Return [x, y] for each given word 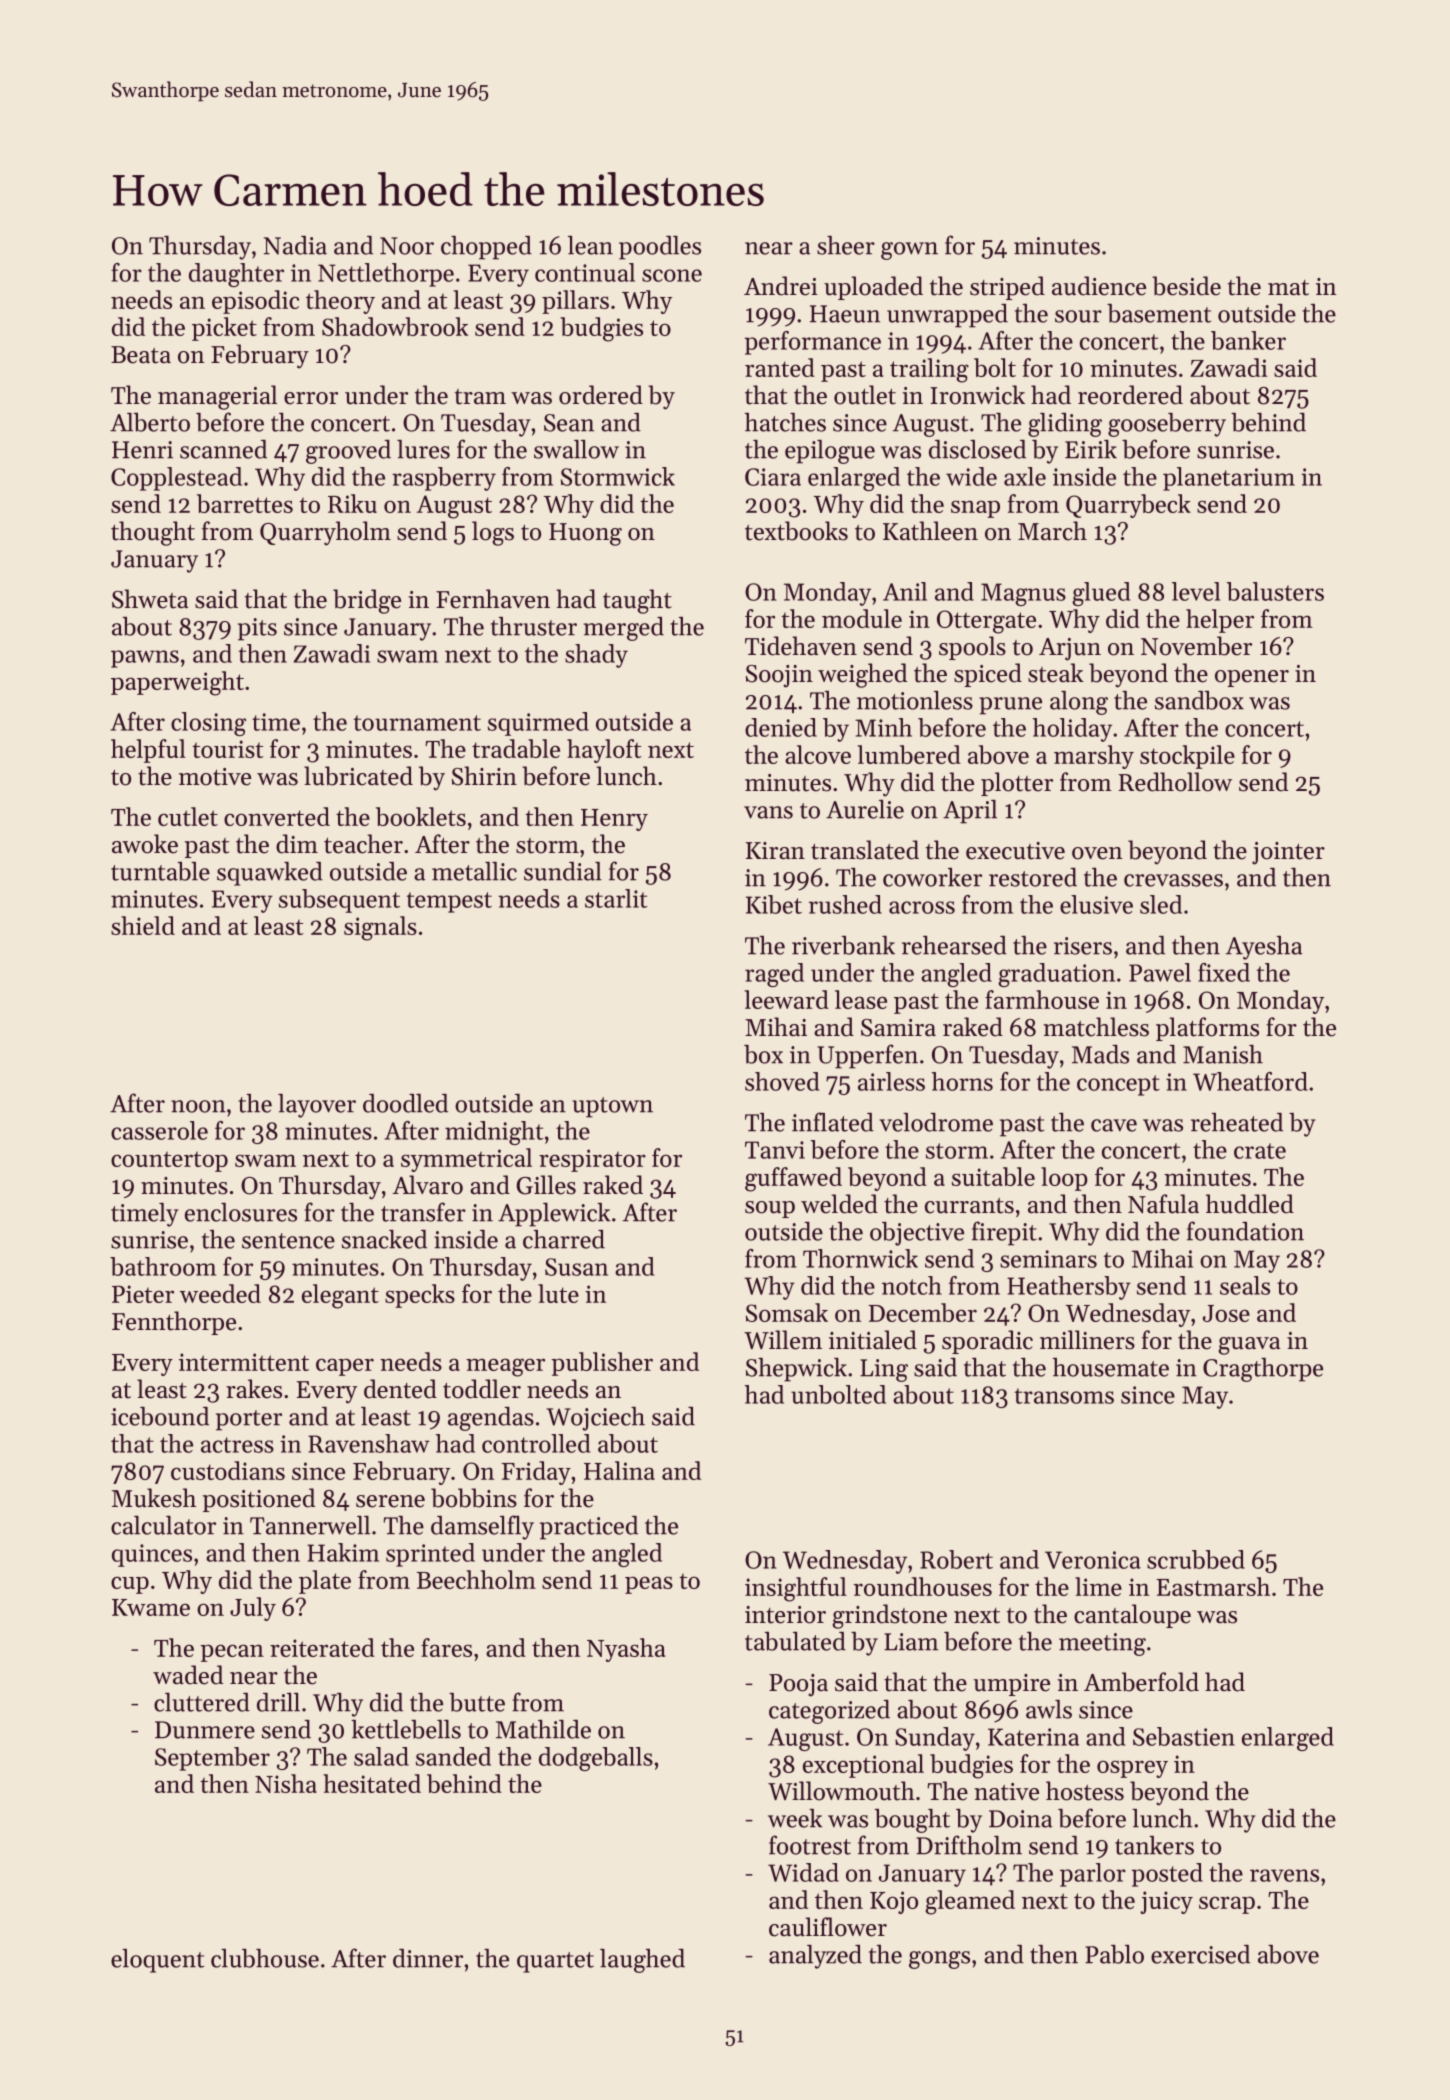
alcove [818, 754]
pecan [232, 1653]
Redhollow [1175, 782]
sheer [846, 245]
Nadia [295, 245]
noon [198, 1106]
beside [1186, 286]
